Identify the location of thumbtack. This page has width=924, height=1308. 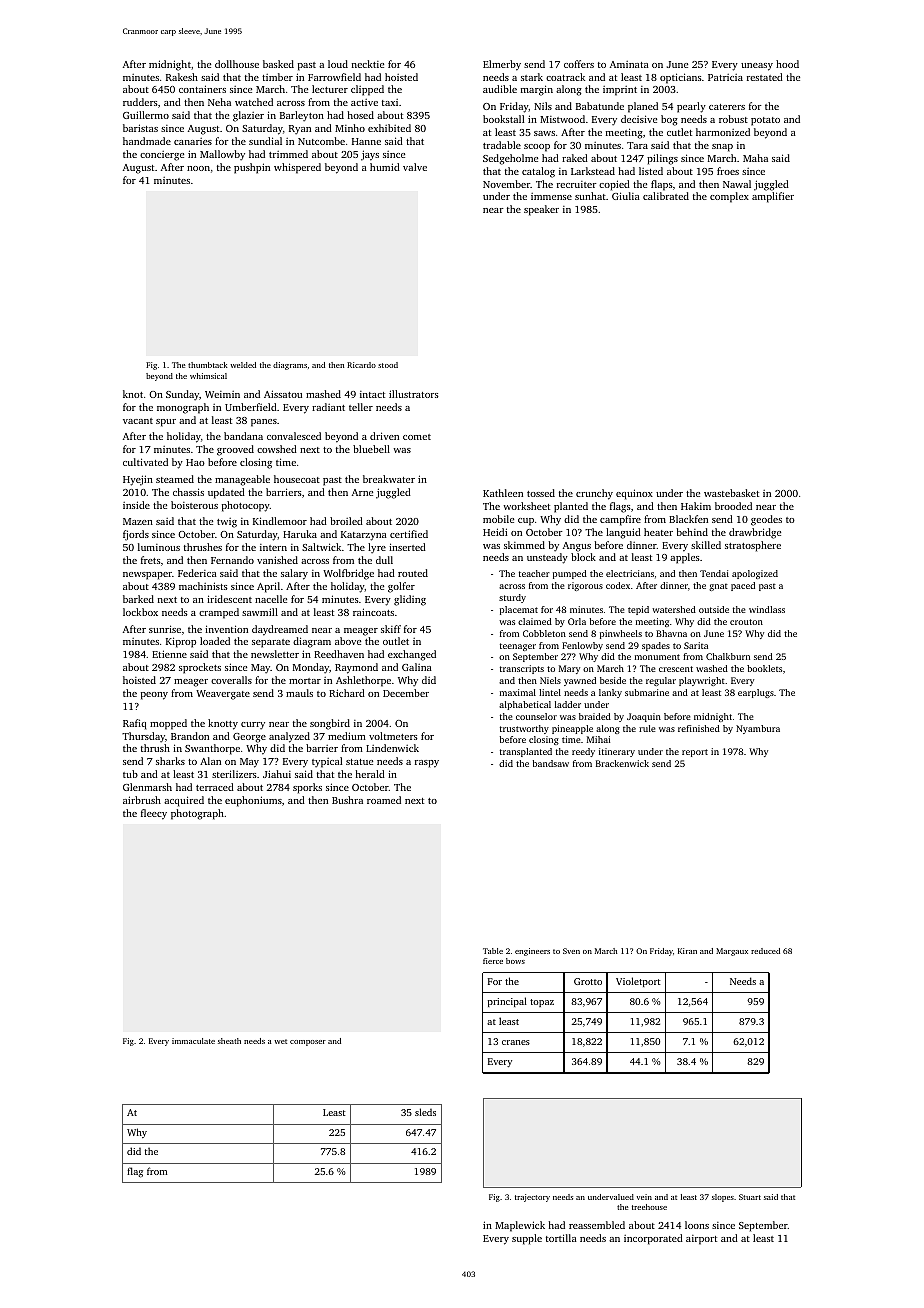
(208, 365).
